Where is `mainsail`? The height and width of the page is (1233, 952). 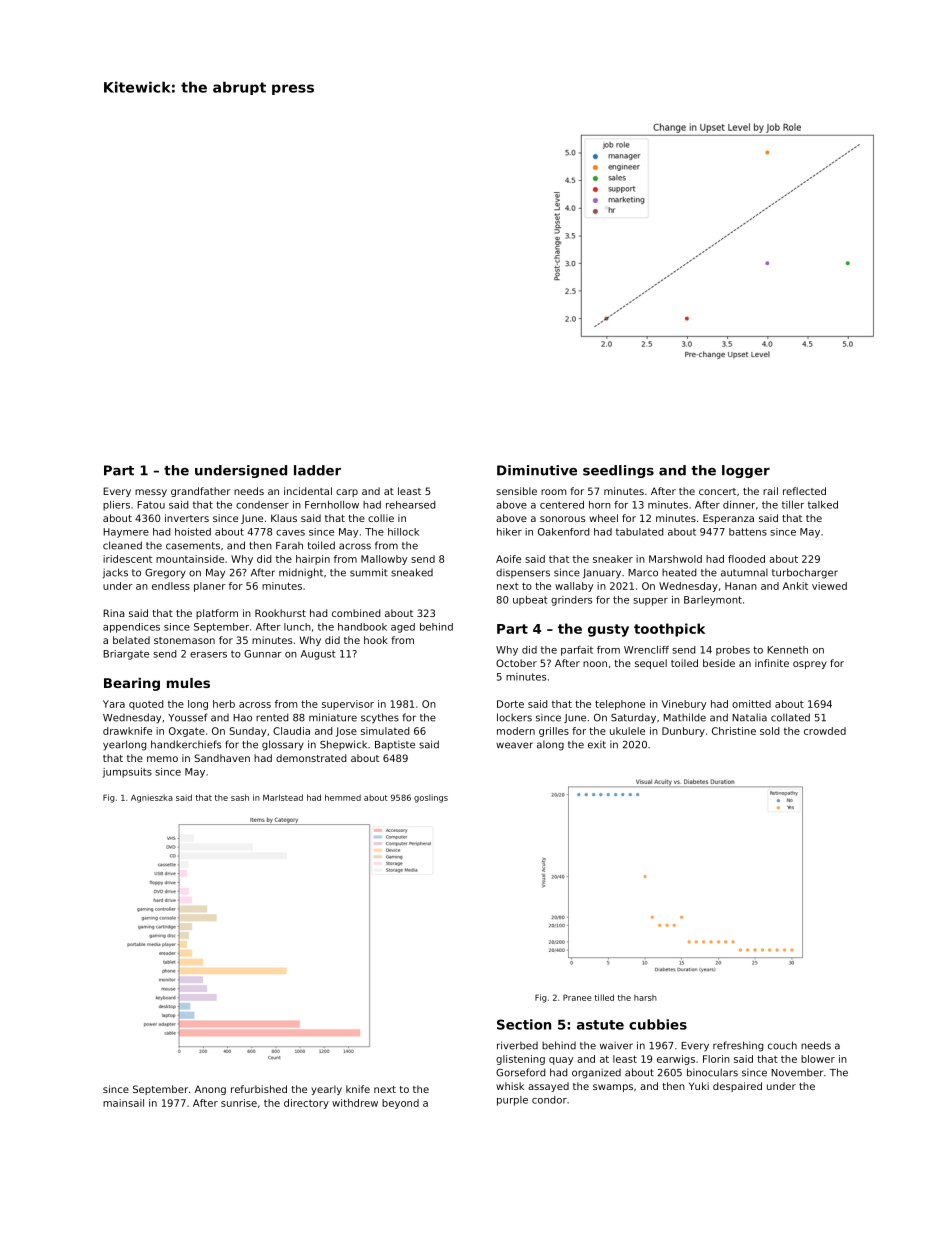 mainsail is located at coordinates (123, 1103).
